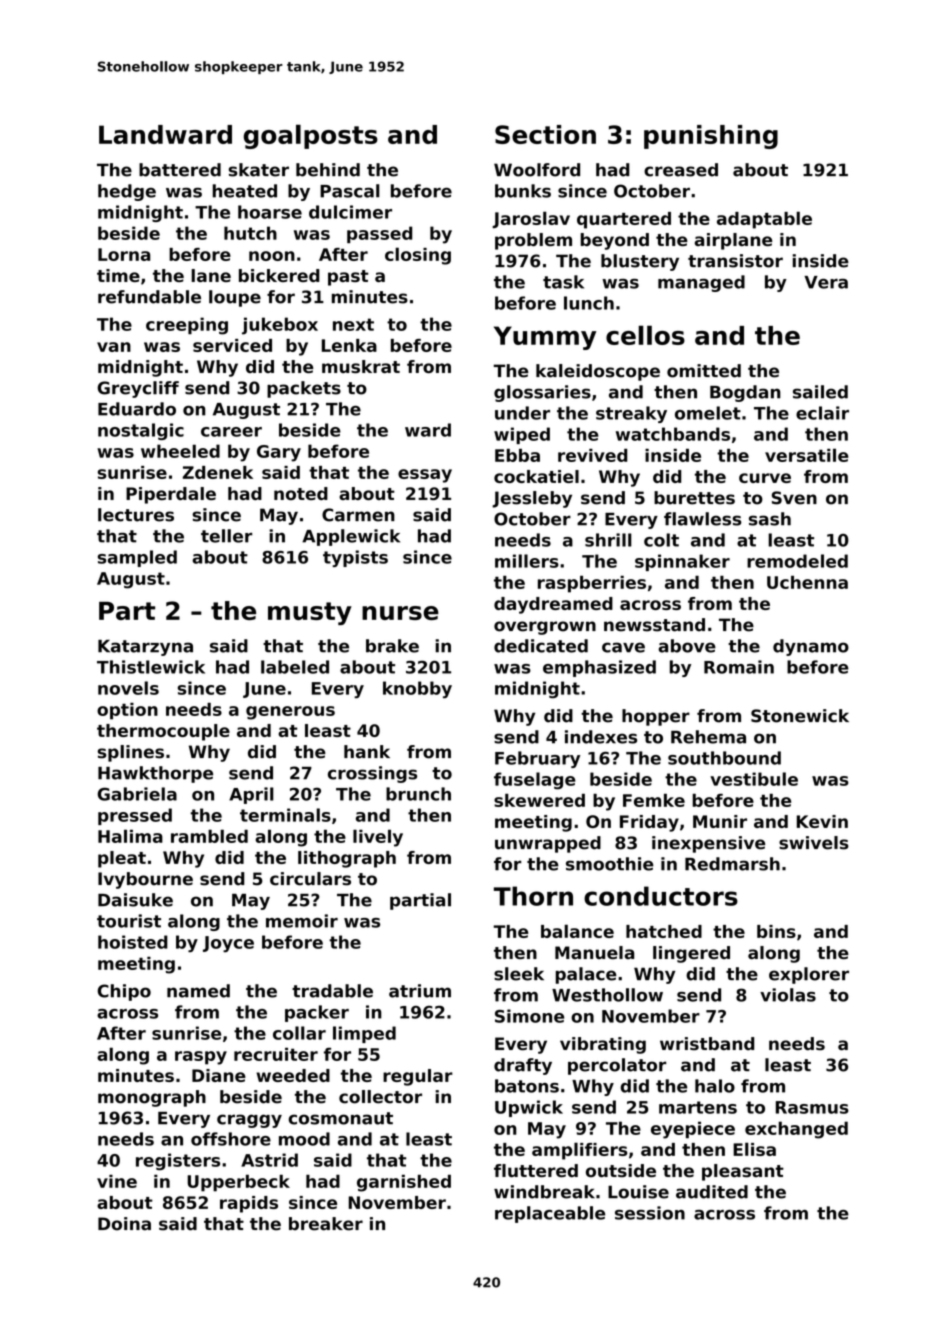  Describe the element at coordinates (711, 137) in the document. I see `punishing` at that location.
